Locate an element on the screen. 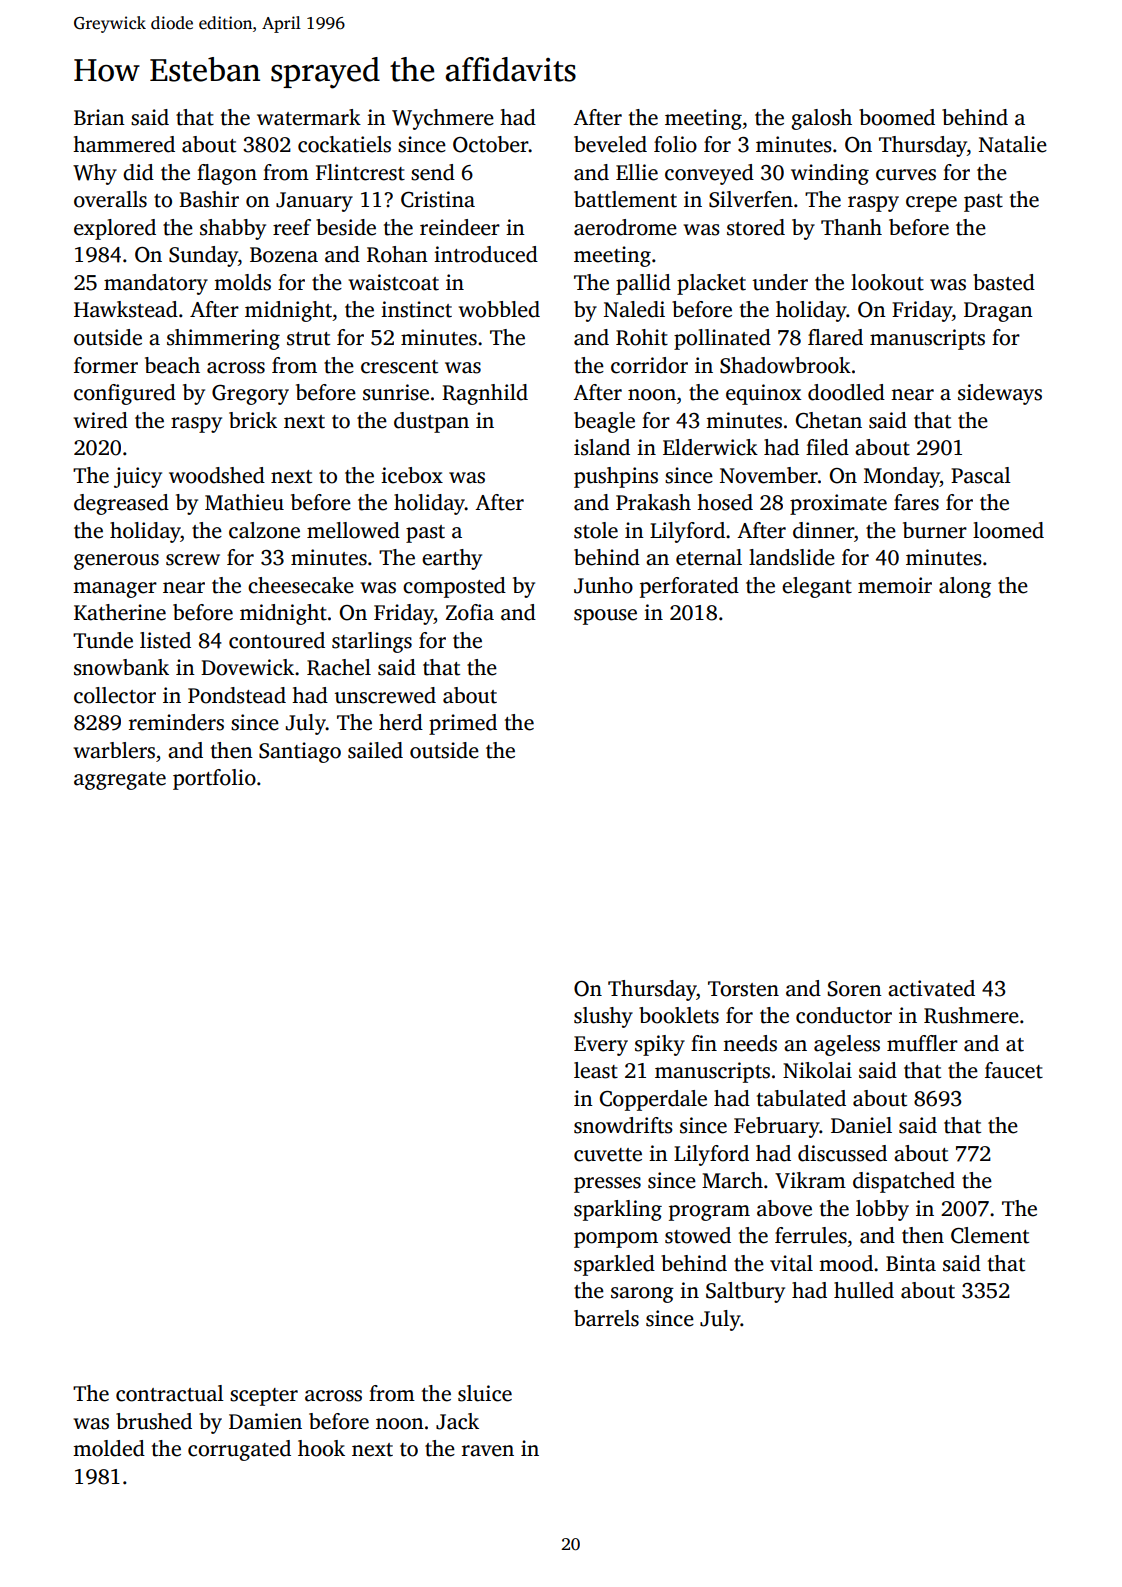 This screenshot has width=1122, height=1587. hulled is located at coordinates (864, 1290).
